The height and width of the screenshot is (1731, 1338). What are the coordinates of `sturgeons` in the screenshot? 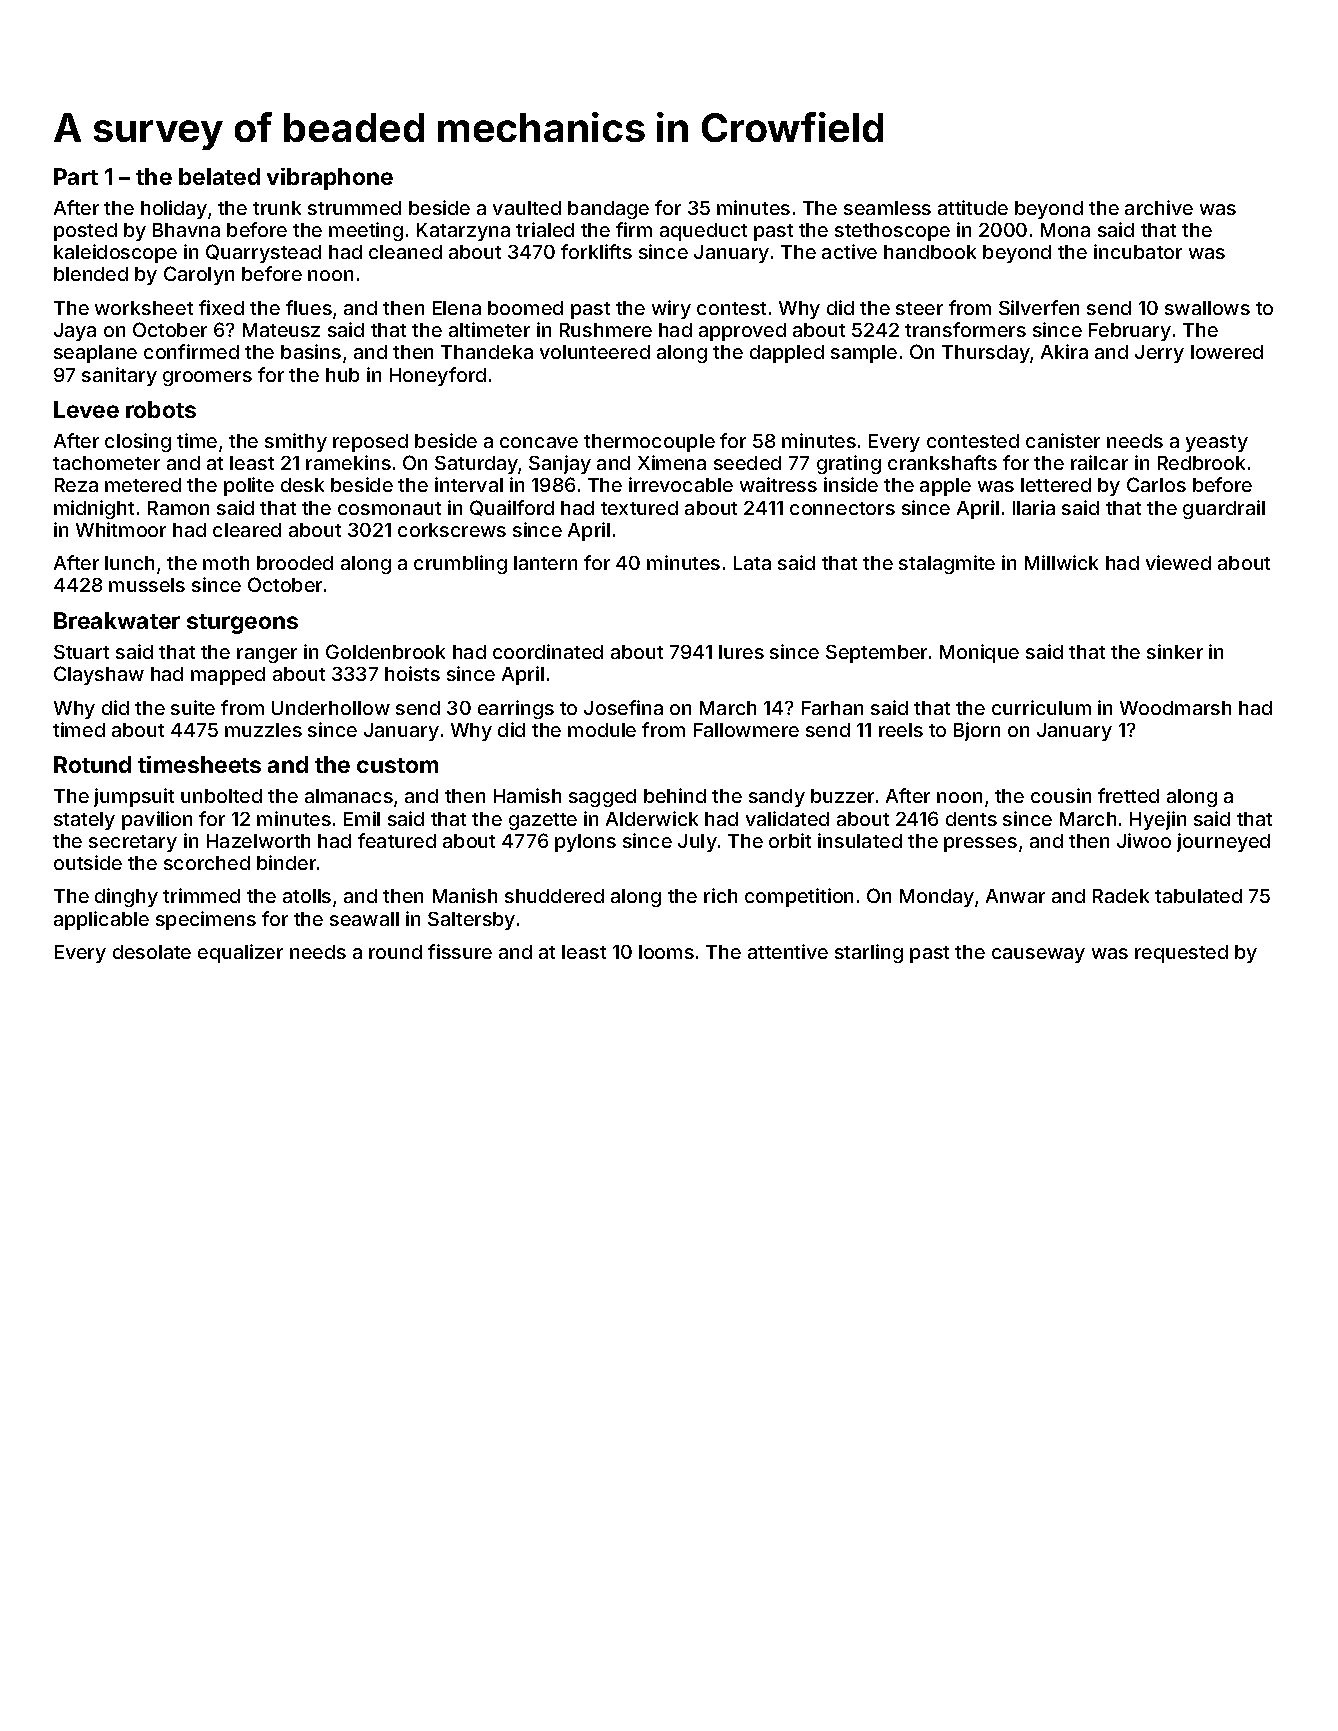 It's located at (242, 624).
